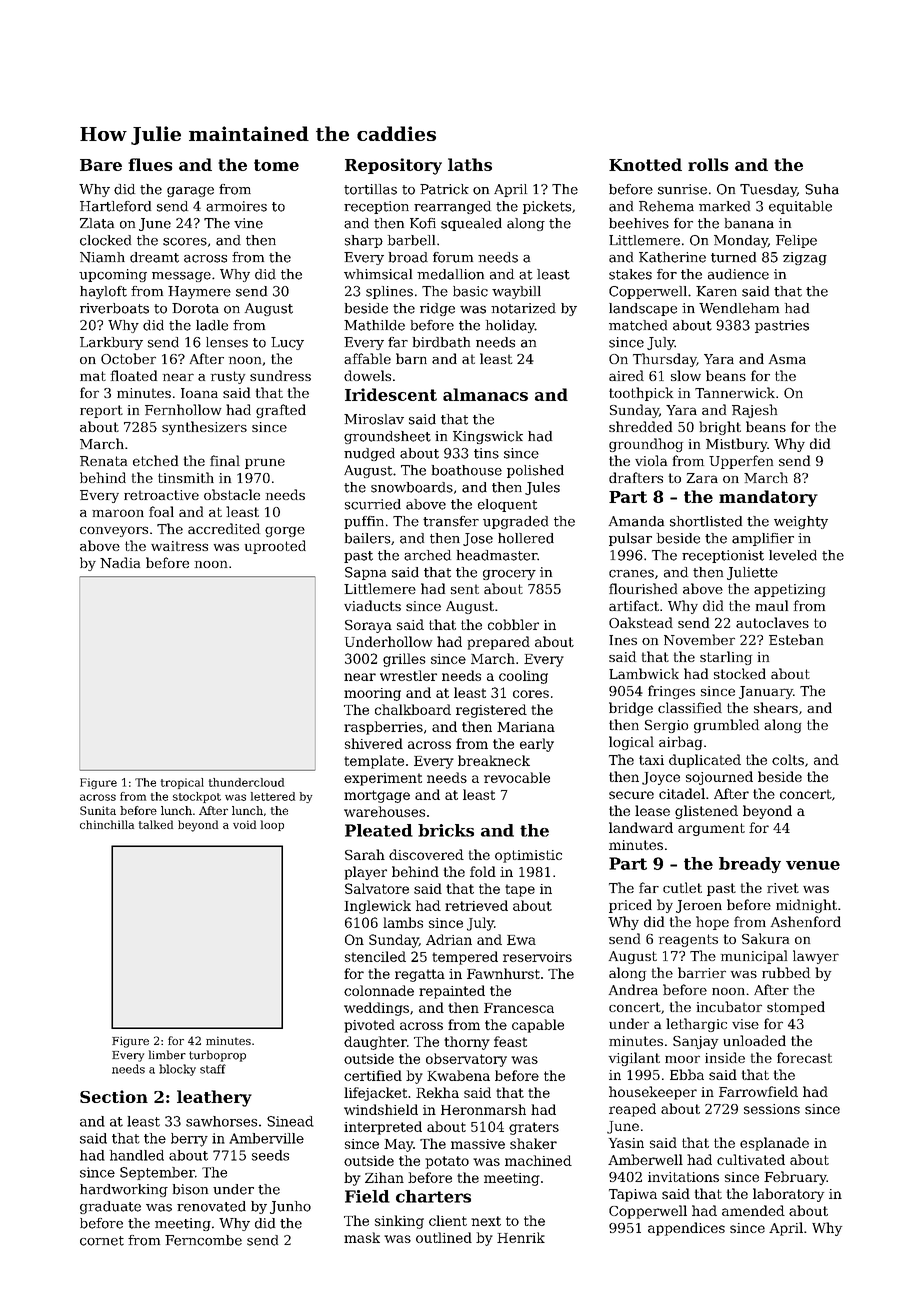 The image size is (924, 1308). Describe the element at coordinates (244, 824) in the image. I see `void` at that location.
